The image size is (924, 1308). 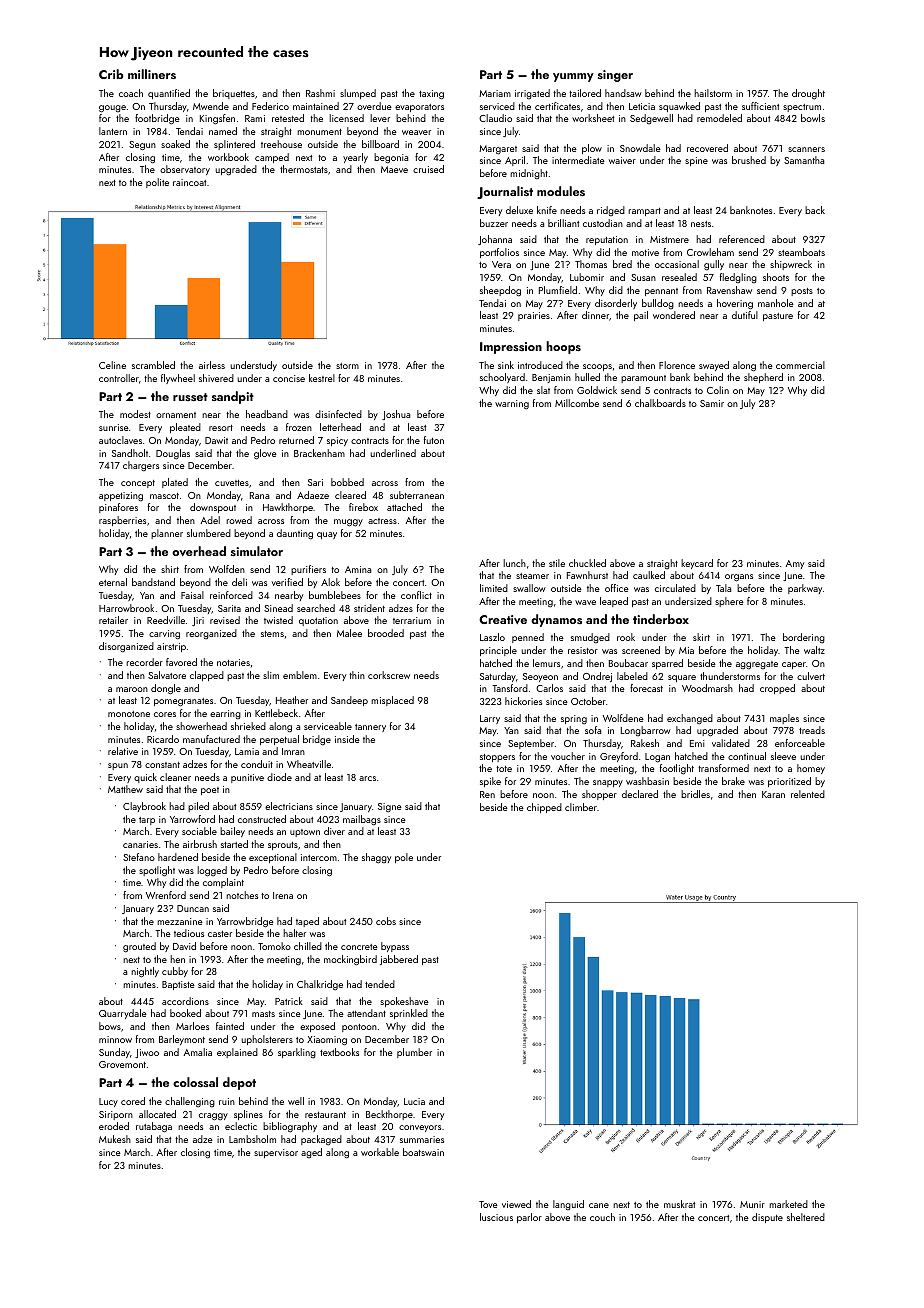 I want to click on drought, so click(x=808, y=94).
